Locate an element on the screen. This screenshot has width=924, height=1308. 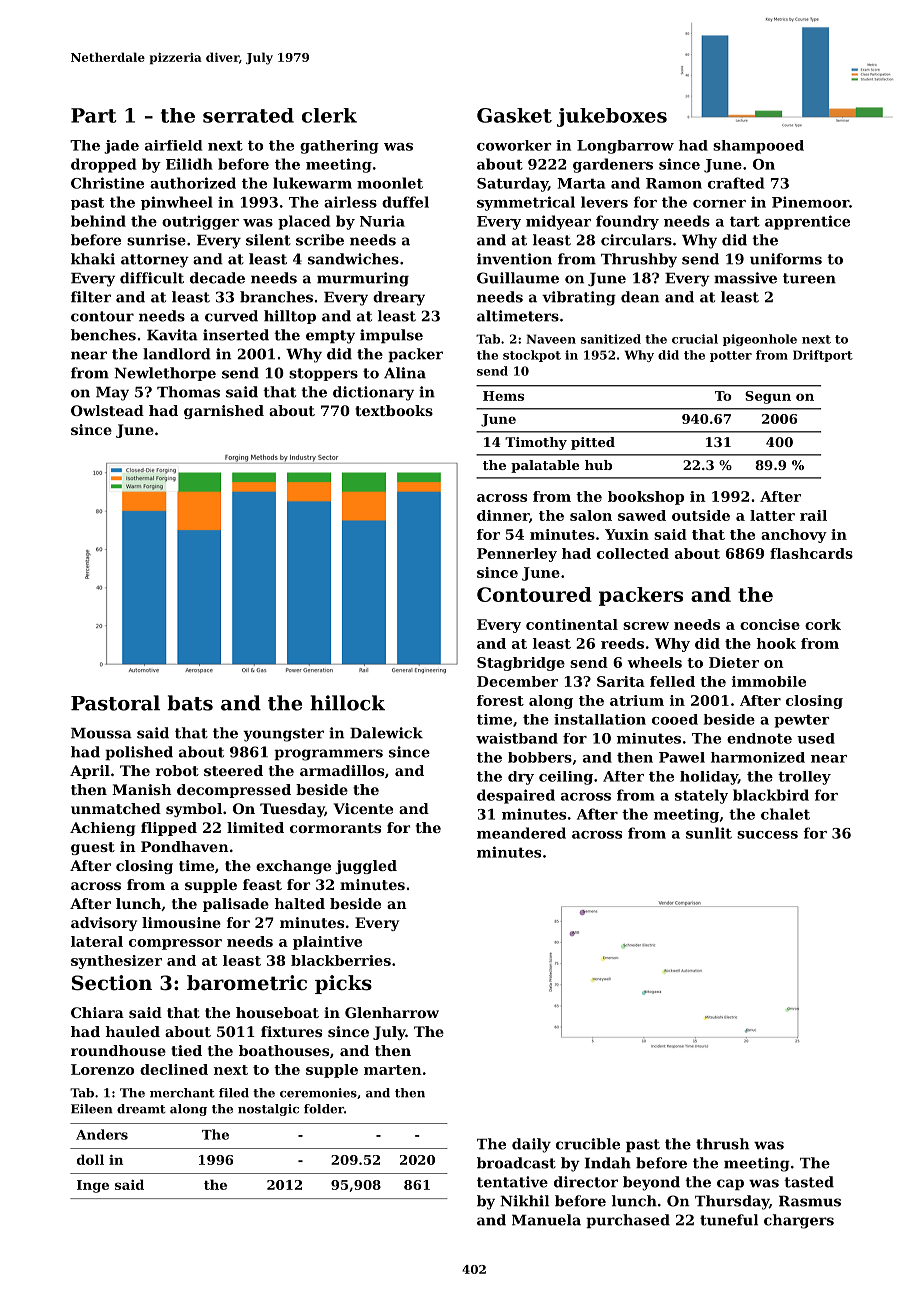
cork is located at coordinates (823, 624).
